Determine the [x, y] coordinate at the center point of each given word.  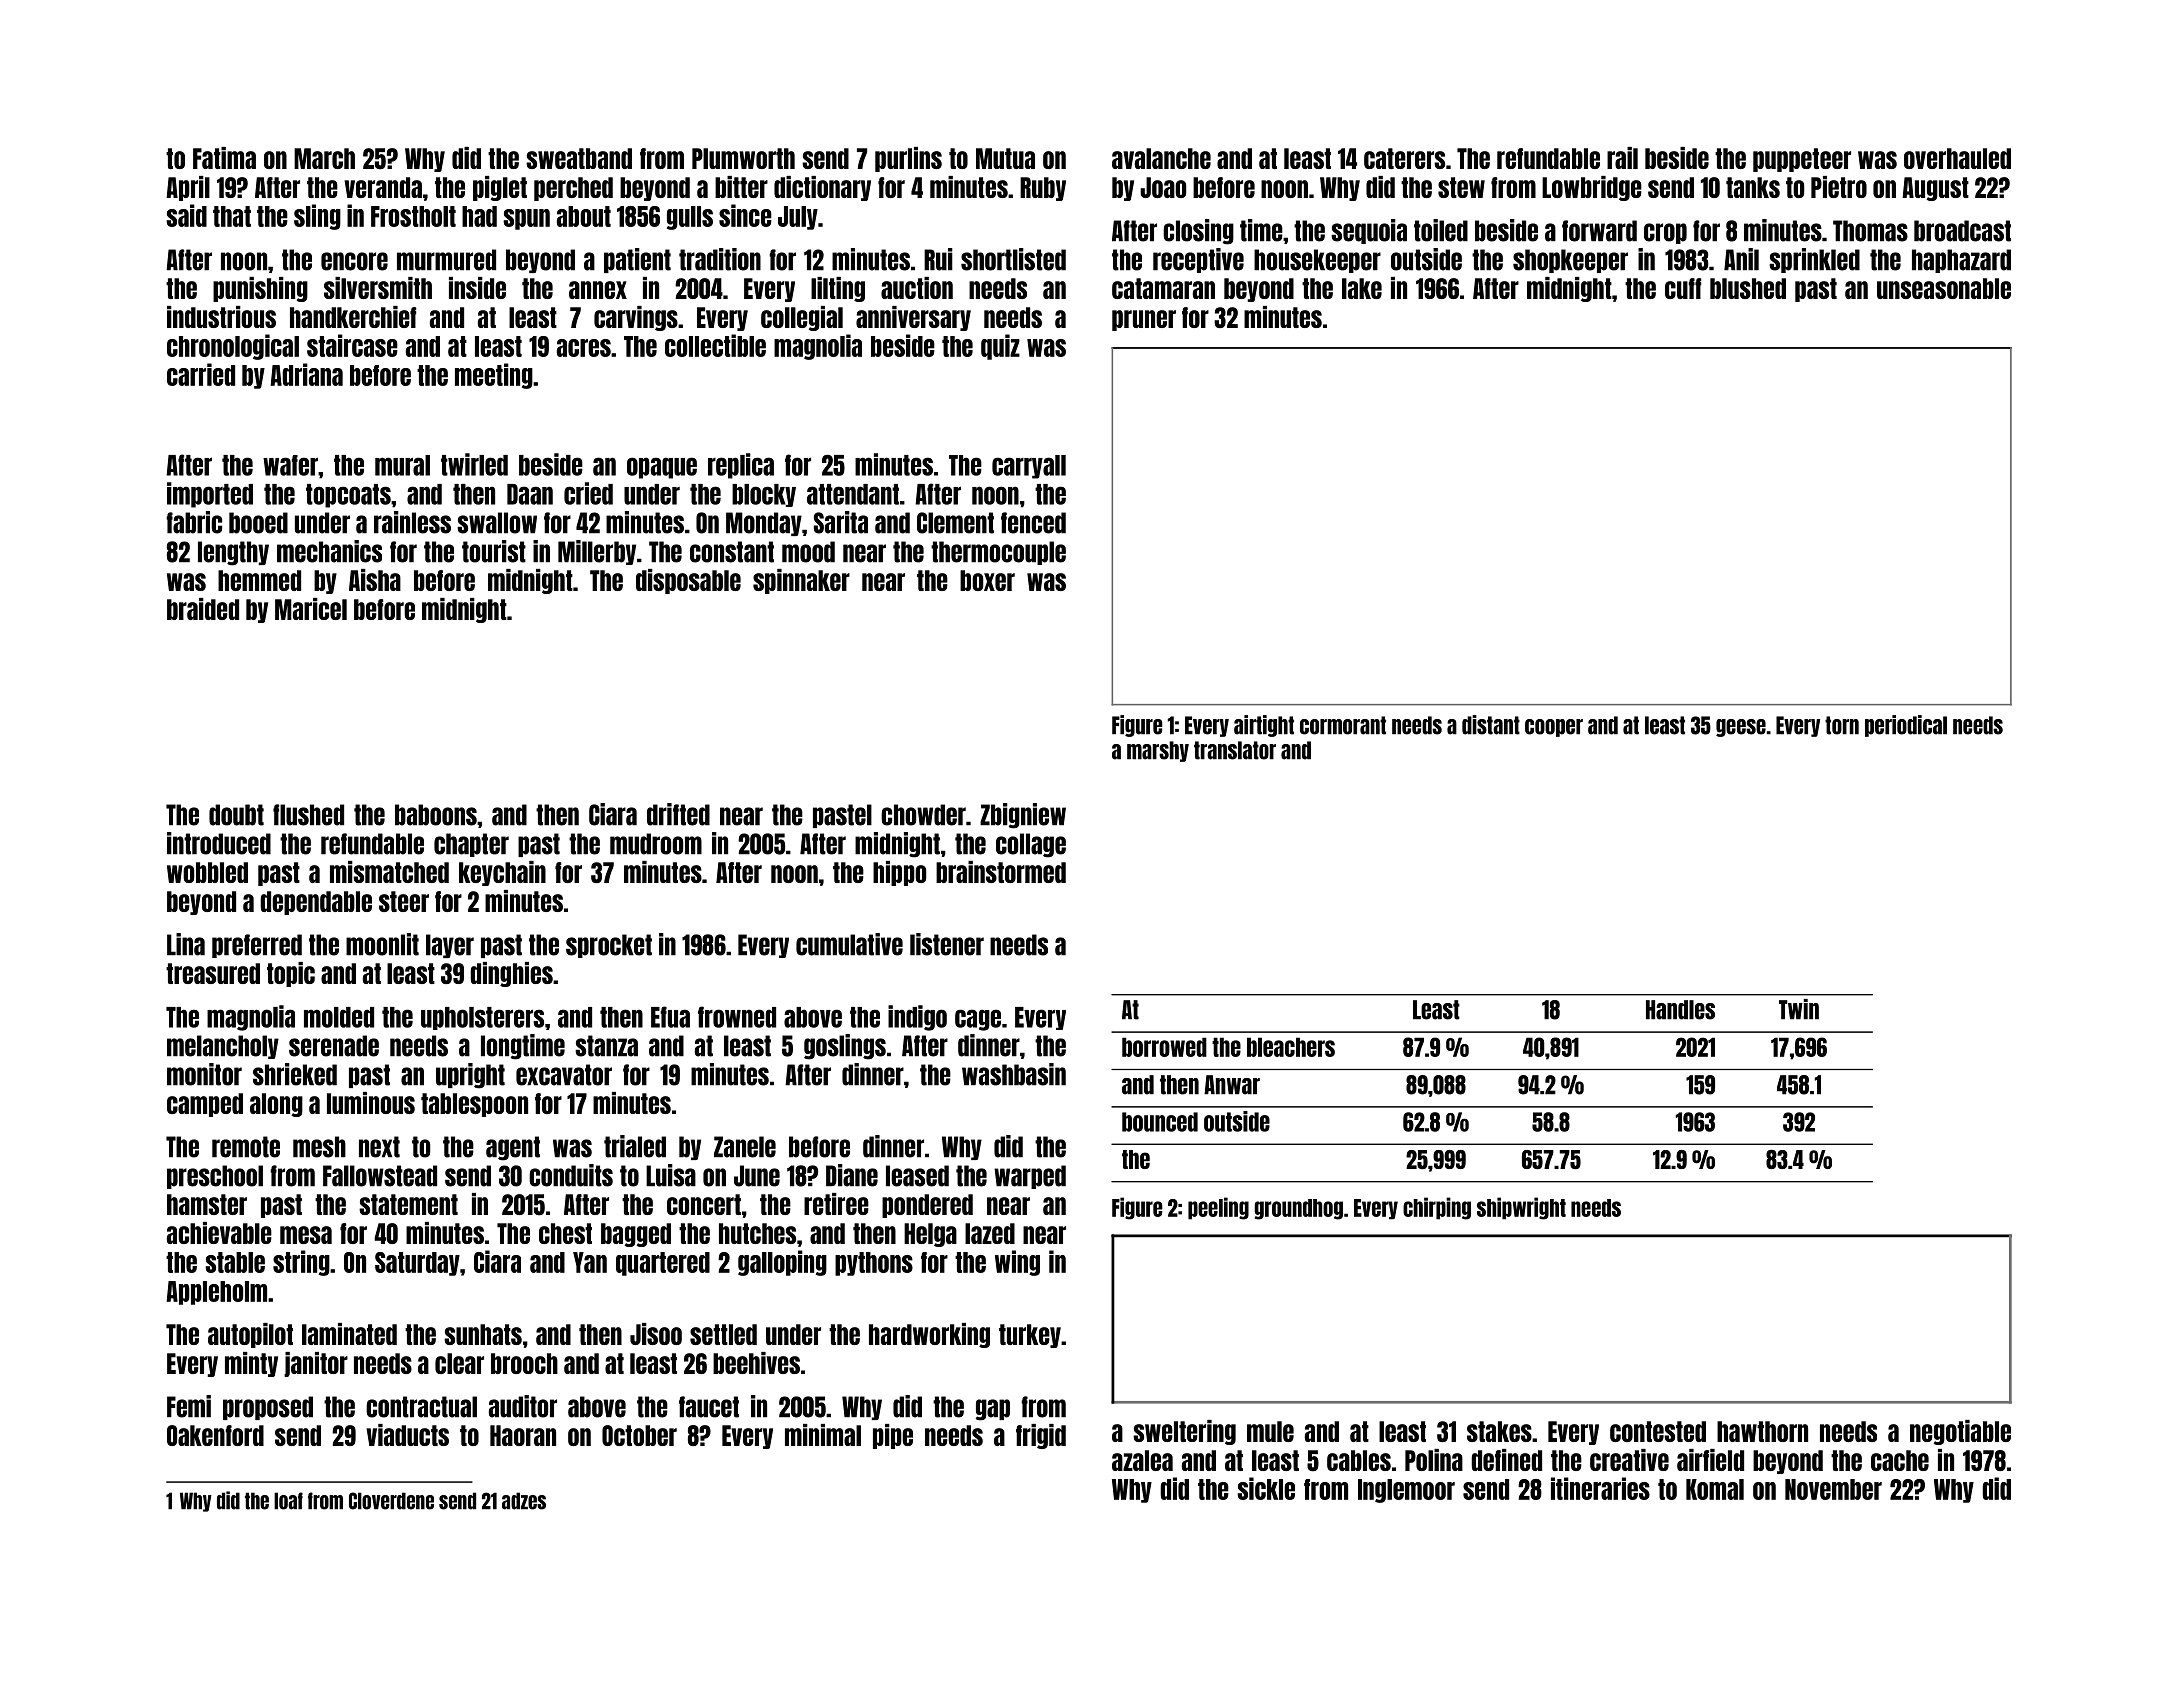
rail [1622, 158]
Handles [1680, 1010]
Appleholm [216, 1293]
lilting [838, 289]
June [757, 1176]
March [324, 158]
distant [1491, 725]
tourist [494, 551]
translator [1235, 750]
